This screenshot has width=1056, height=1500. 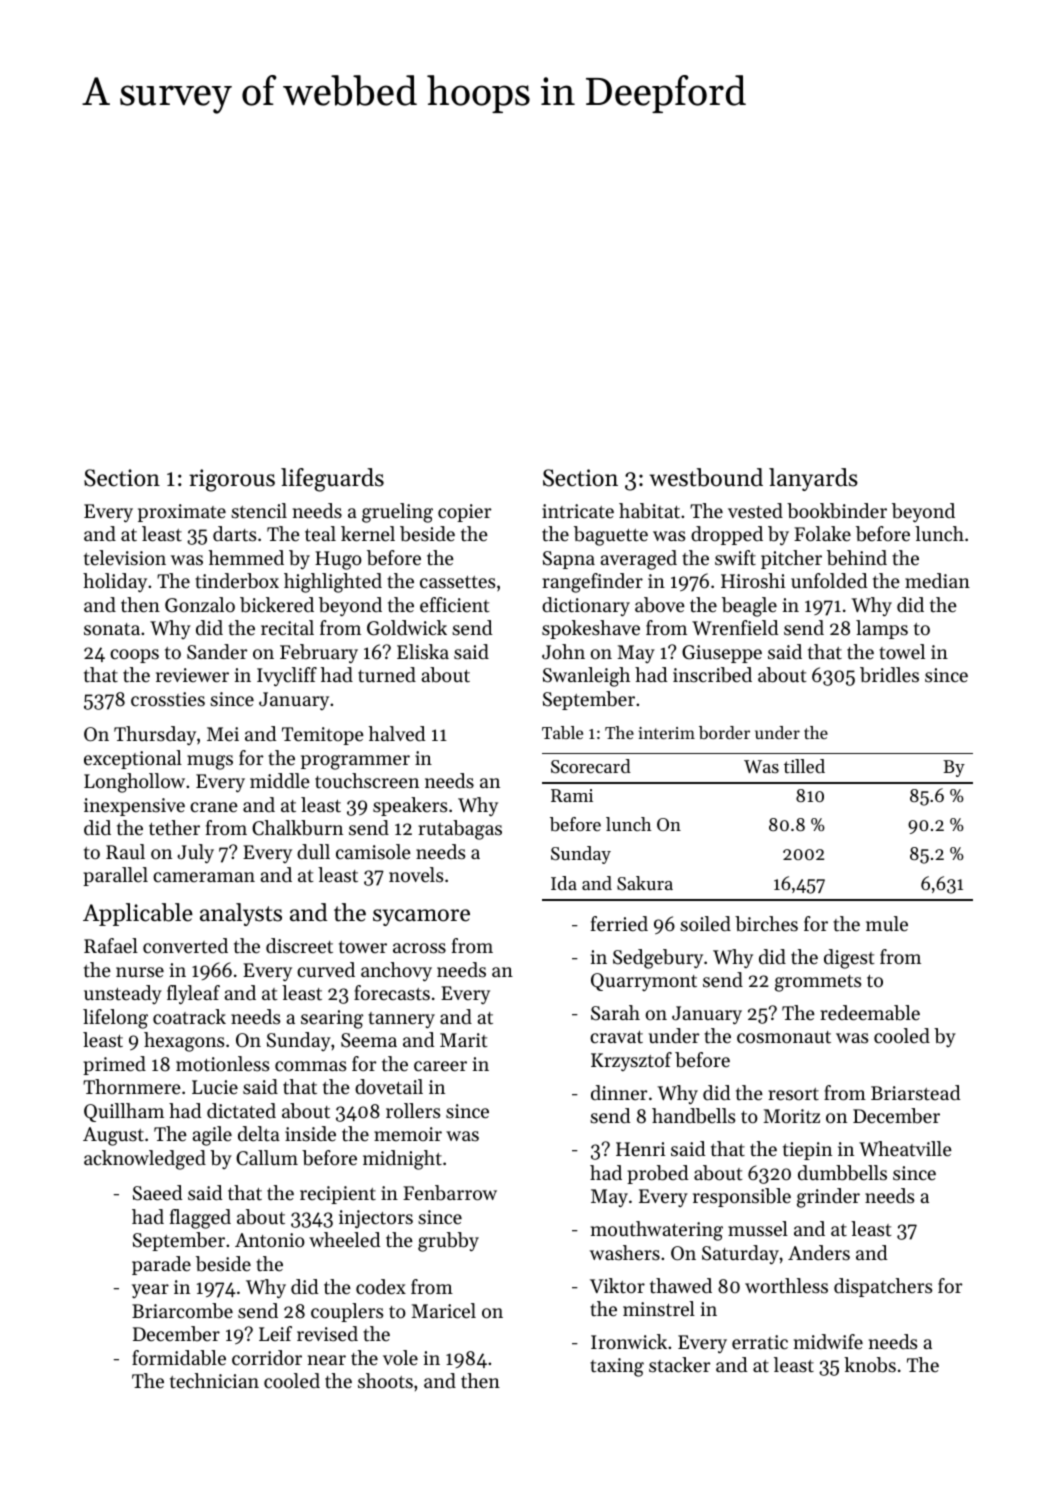 I want to click on rigorous, so click(x=232, y=480).
